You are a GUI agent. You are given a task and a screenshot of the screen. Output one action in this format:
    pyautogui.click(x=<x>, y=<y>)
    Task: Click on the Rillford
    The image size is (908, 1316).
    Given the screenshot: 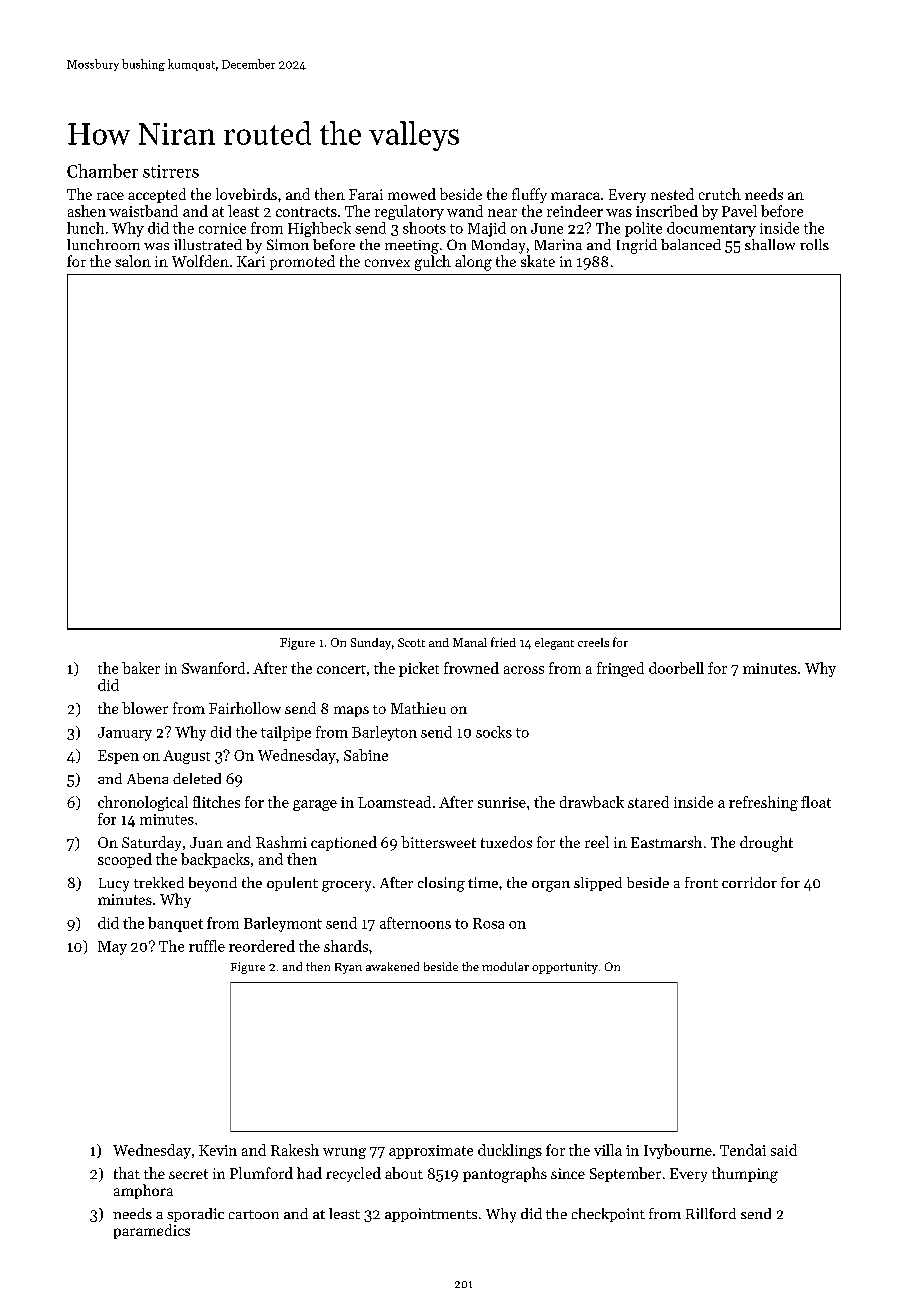 What is the action you would take?
    pyautogui.click(x=711, y=1213)
